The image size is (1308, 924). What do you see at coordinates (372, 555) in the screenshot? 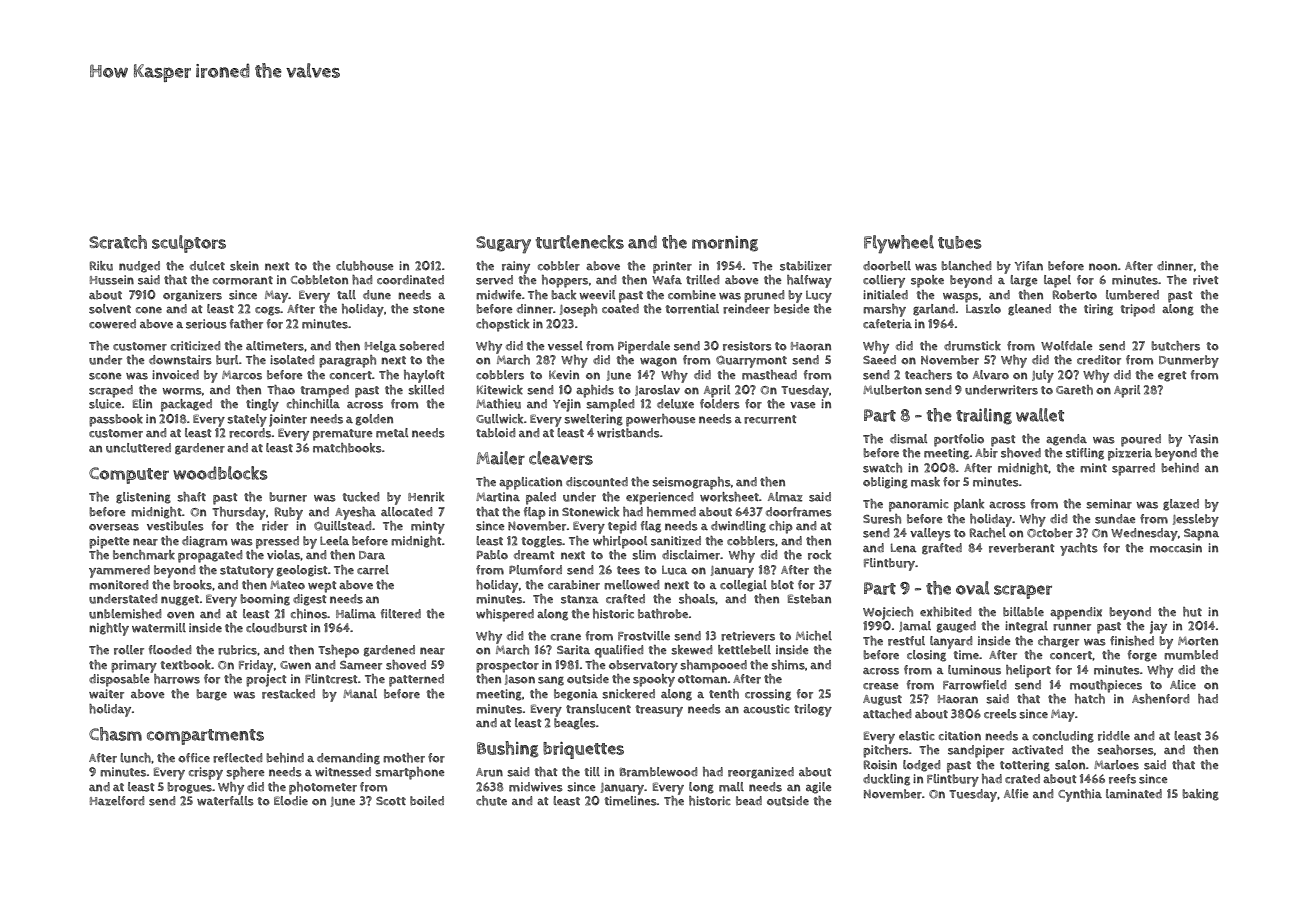
I see `Dara` at bounding box center [372, 555].
